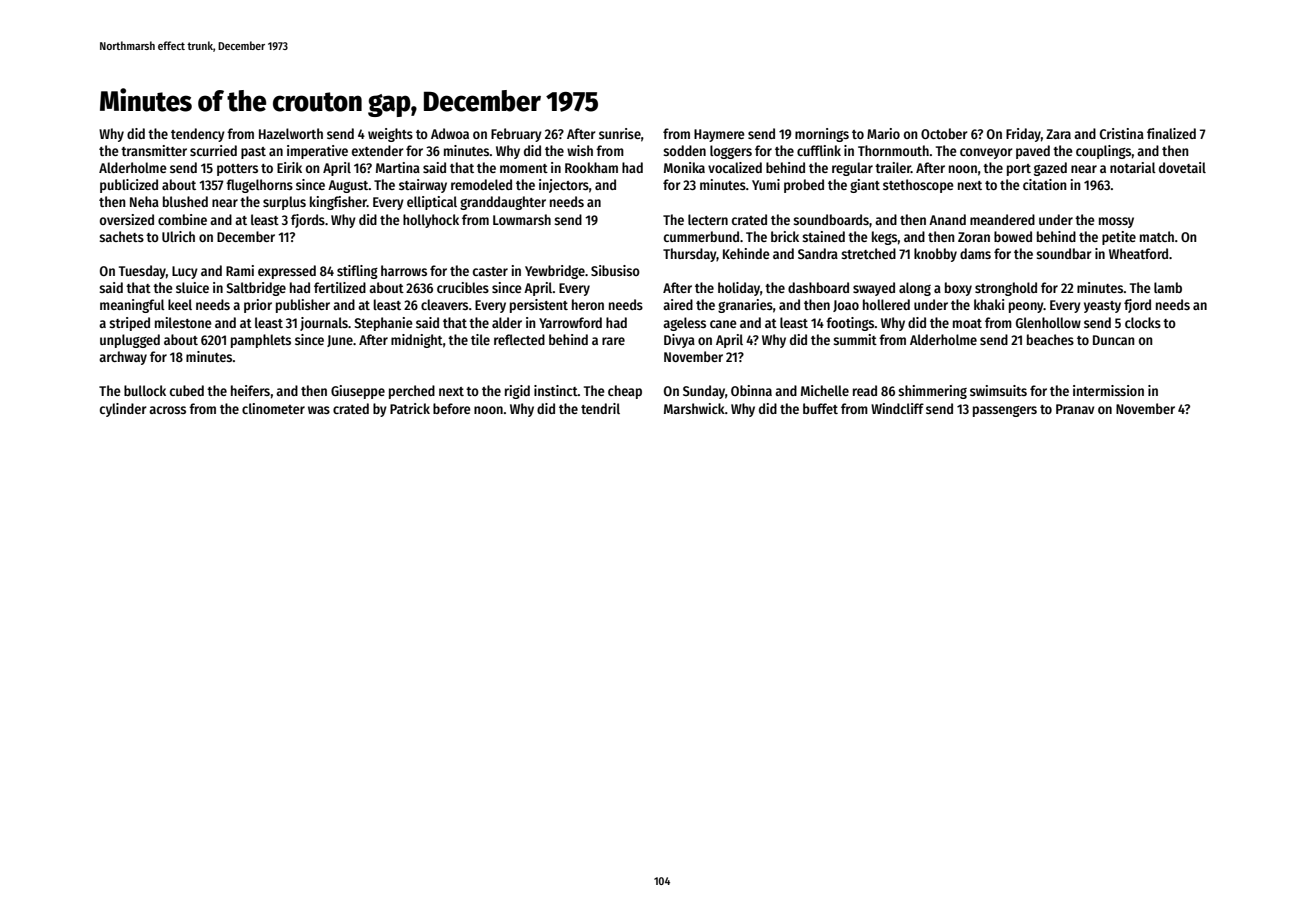 The width and height of the screenshot is (1308, 924). What do you see at coordinates (463, 287) in the screenshot?
I see `crucibles` at bounding box center [463, 287].
